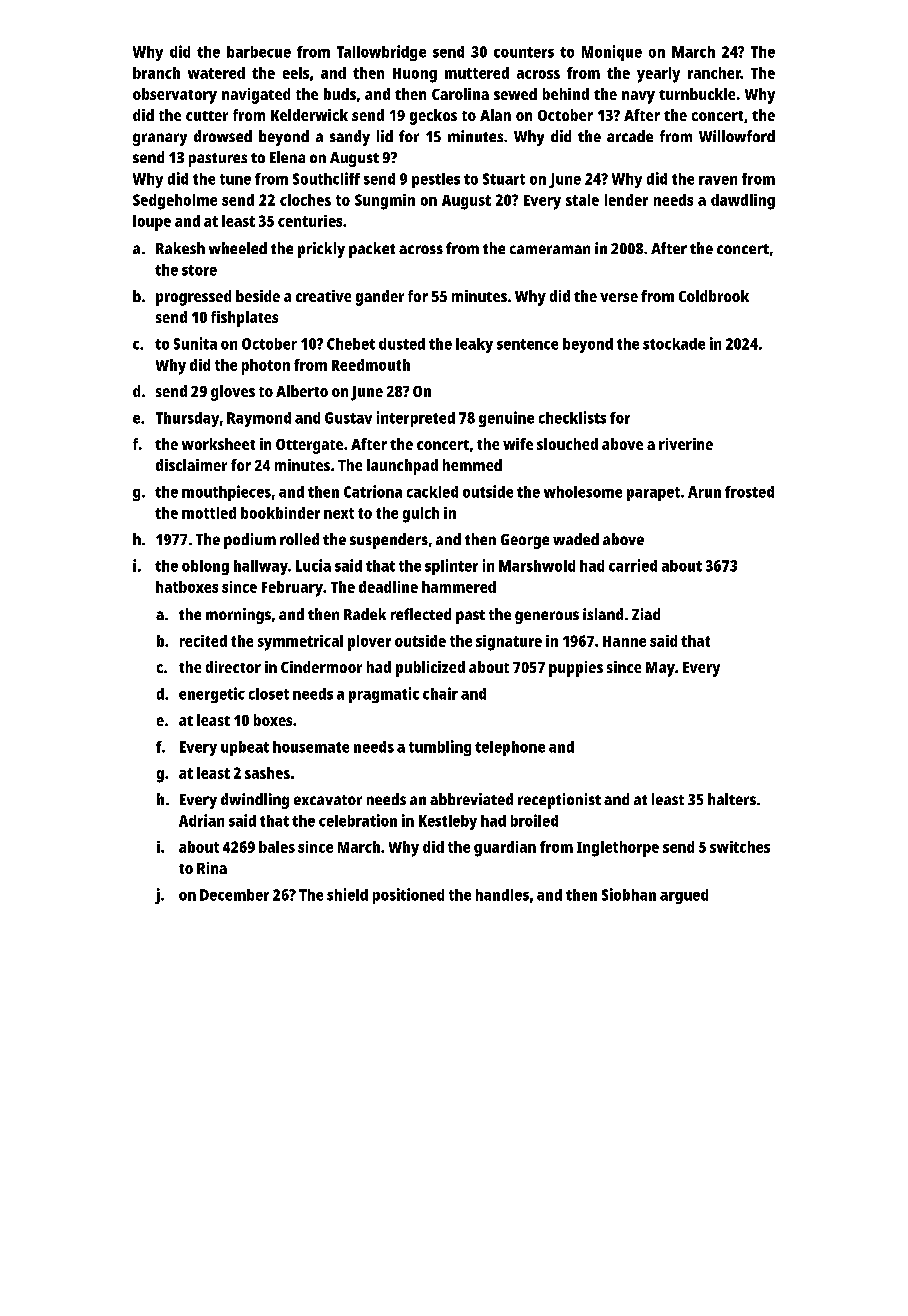 This page has width=908, height=1316. What do you see at coordinates (576, 539) in the page?
I see `waded` at bounding box center [576, 539].
